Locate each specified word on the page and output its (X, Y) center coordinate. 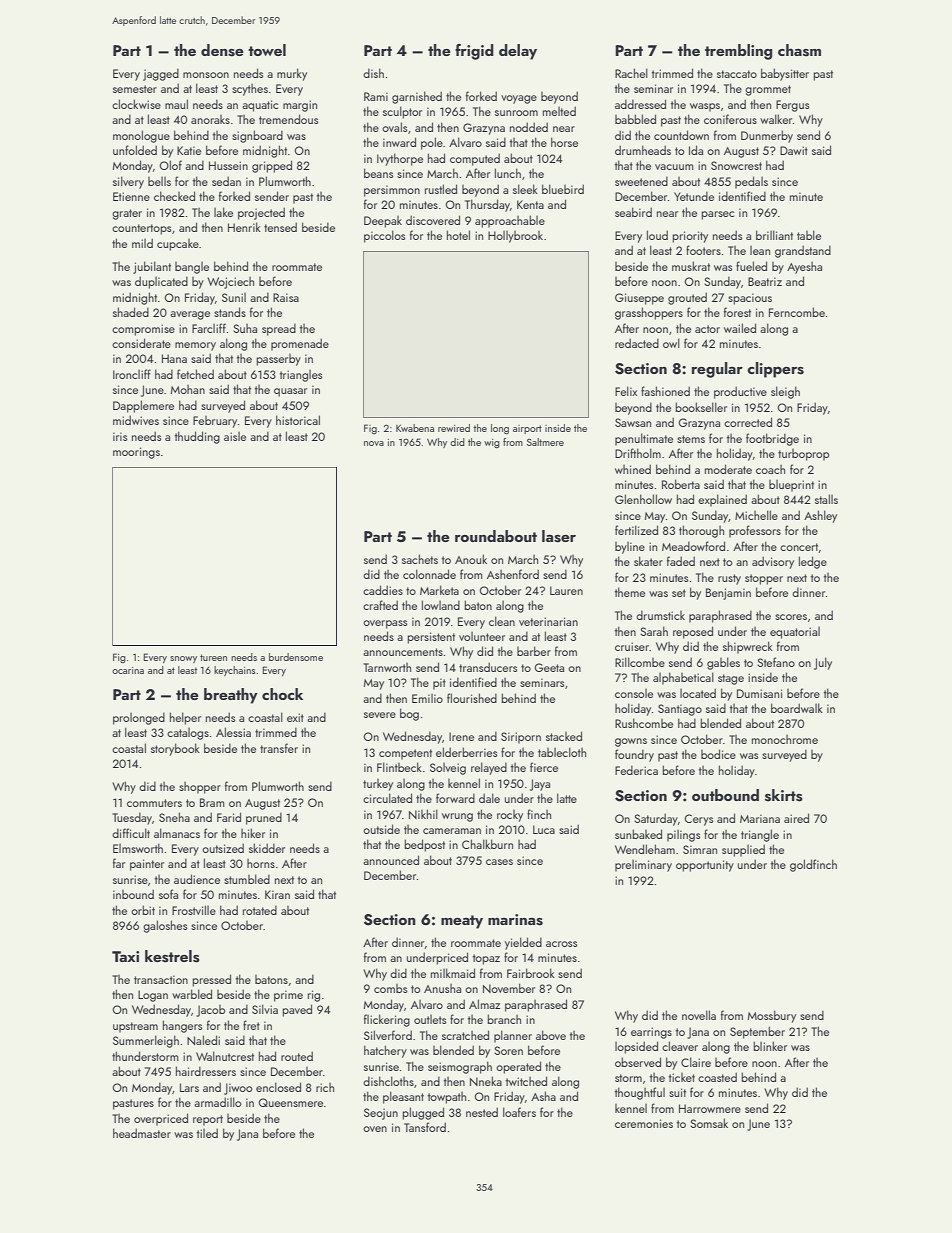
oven (375, 1129)
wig (492, 443)
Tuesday (132, 818)
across (561, 944)
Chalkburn (487, 844)
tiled (207, 1133)
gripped (272, 166)
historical (298, 420)
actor (707, 329)
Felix (626, 391)
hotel (458, 235)
